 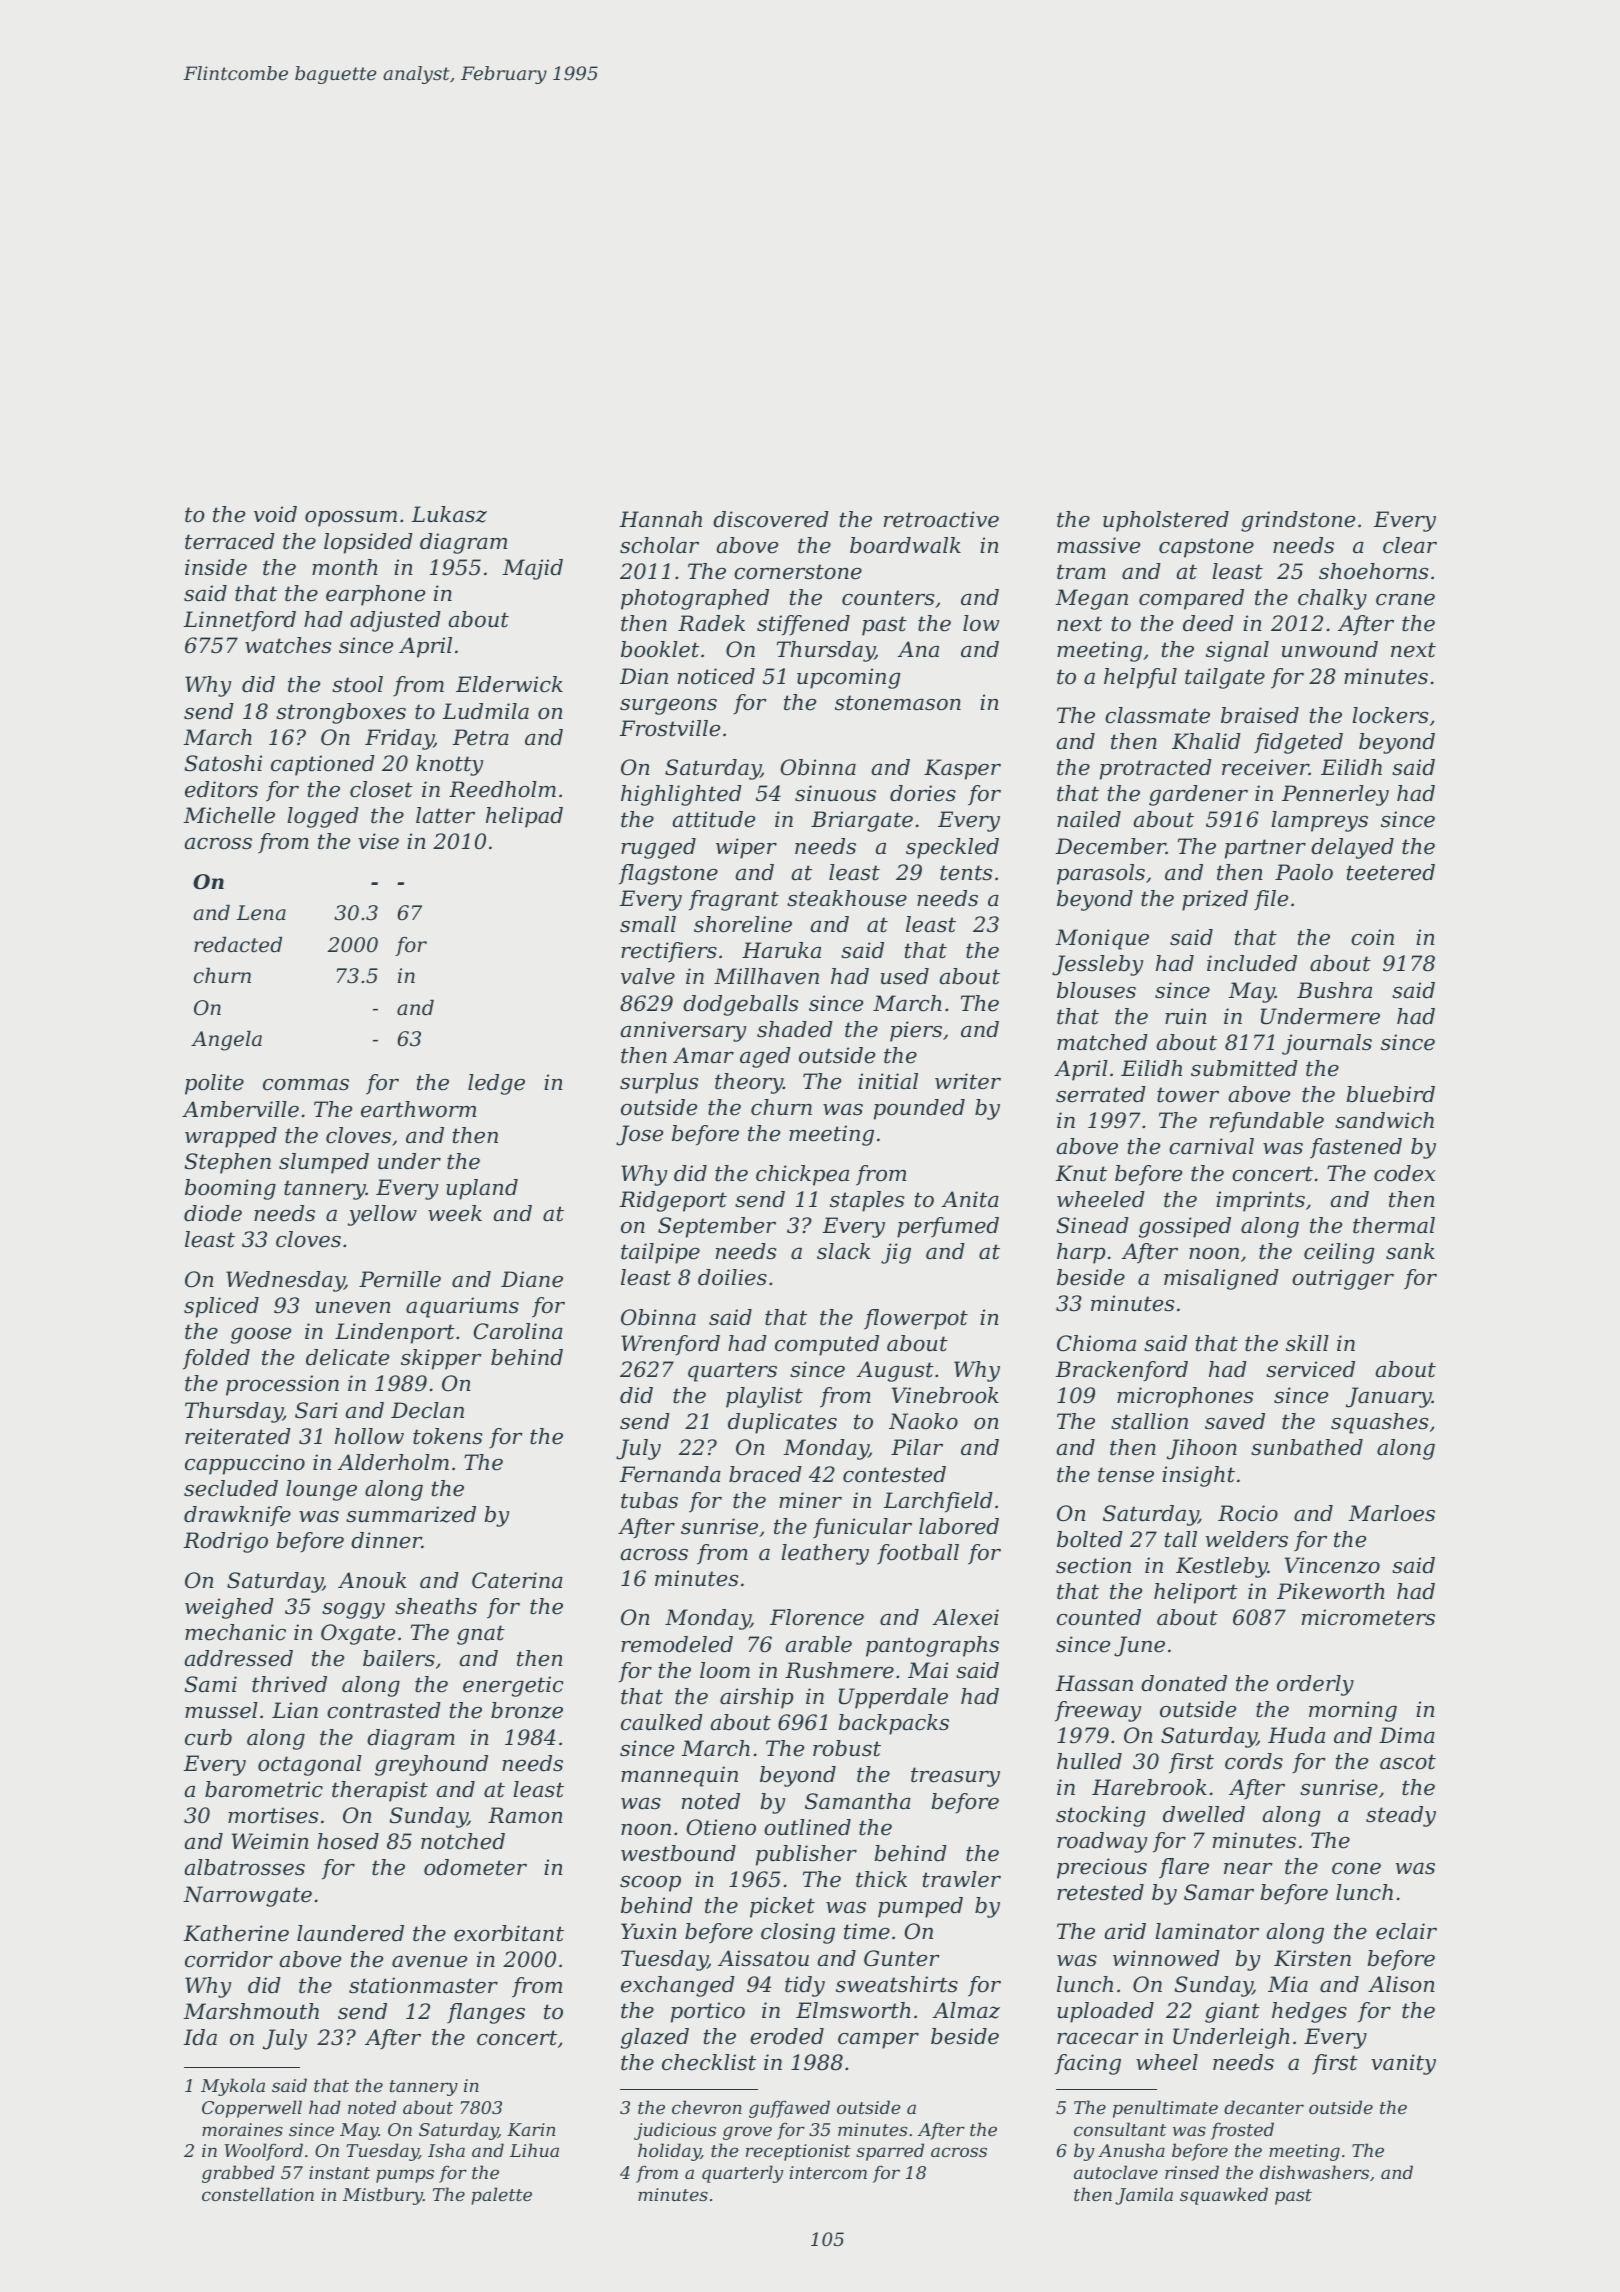 I want to click on uneven, so click(x=353, y=1308).
